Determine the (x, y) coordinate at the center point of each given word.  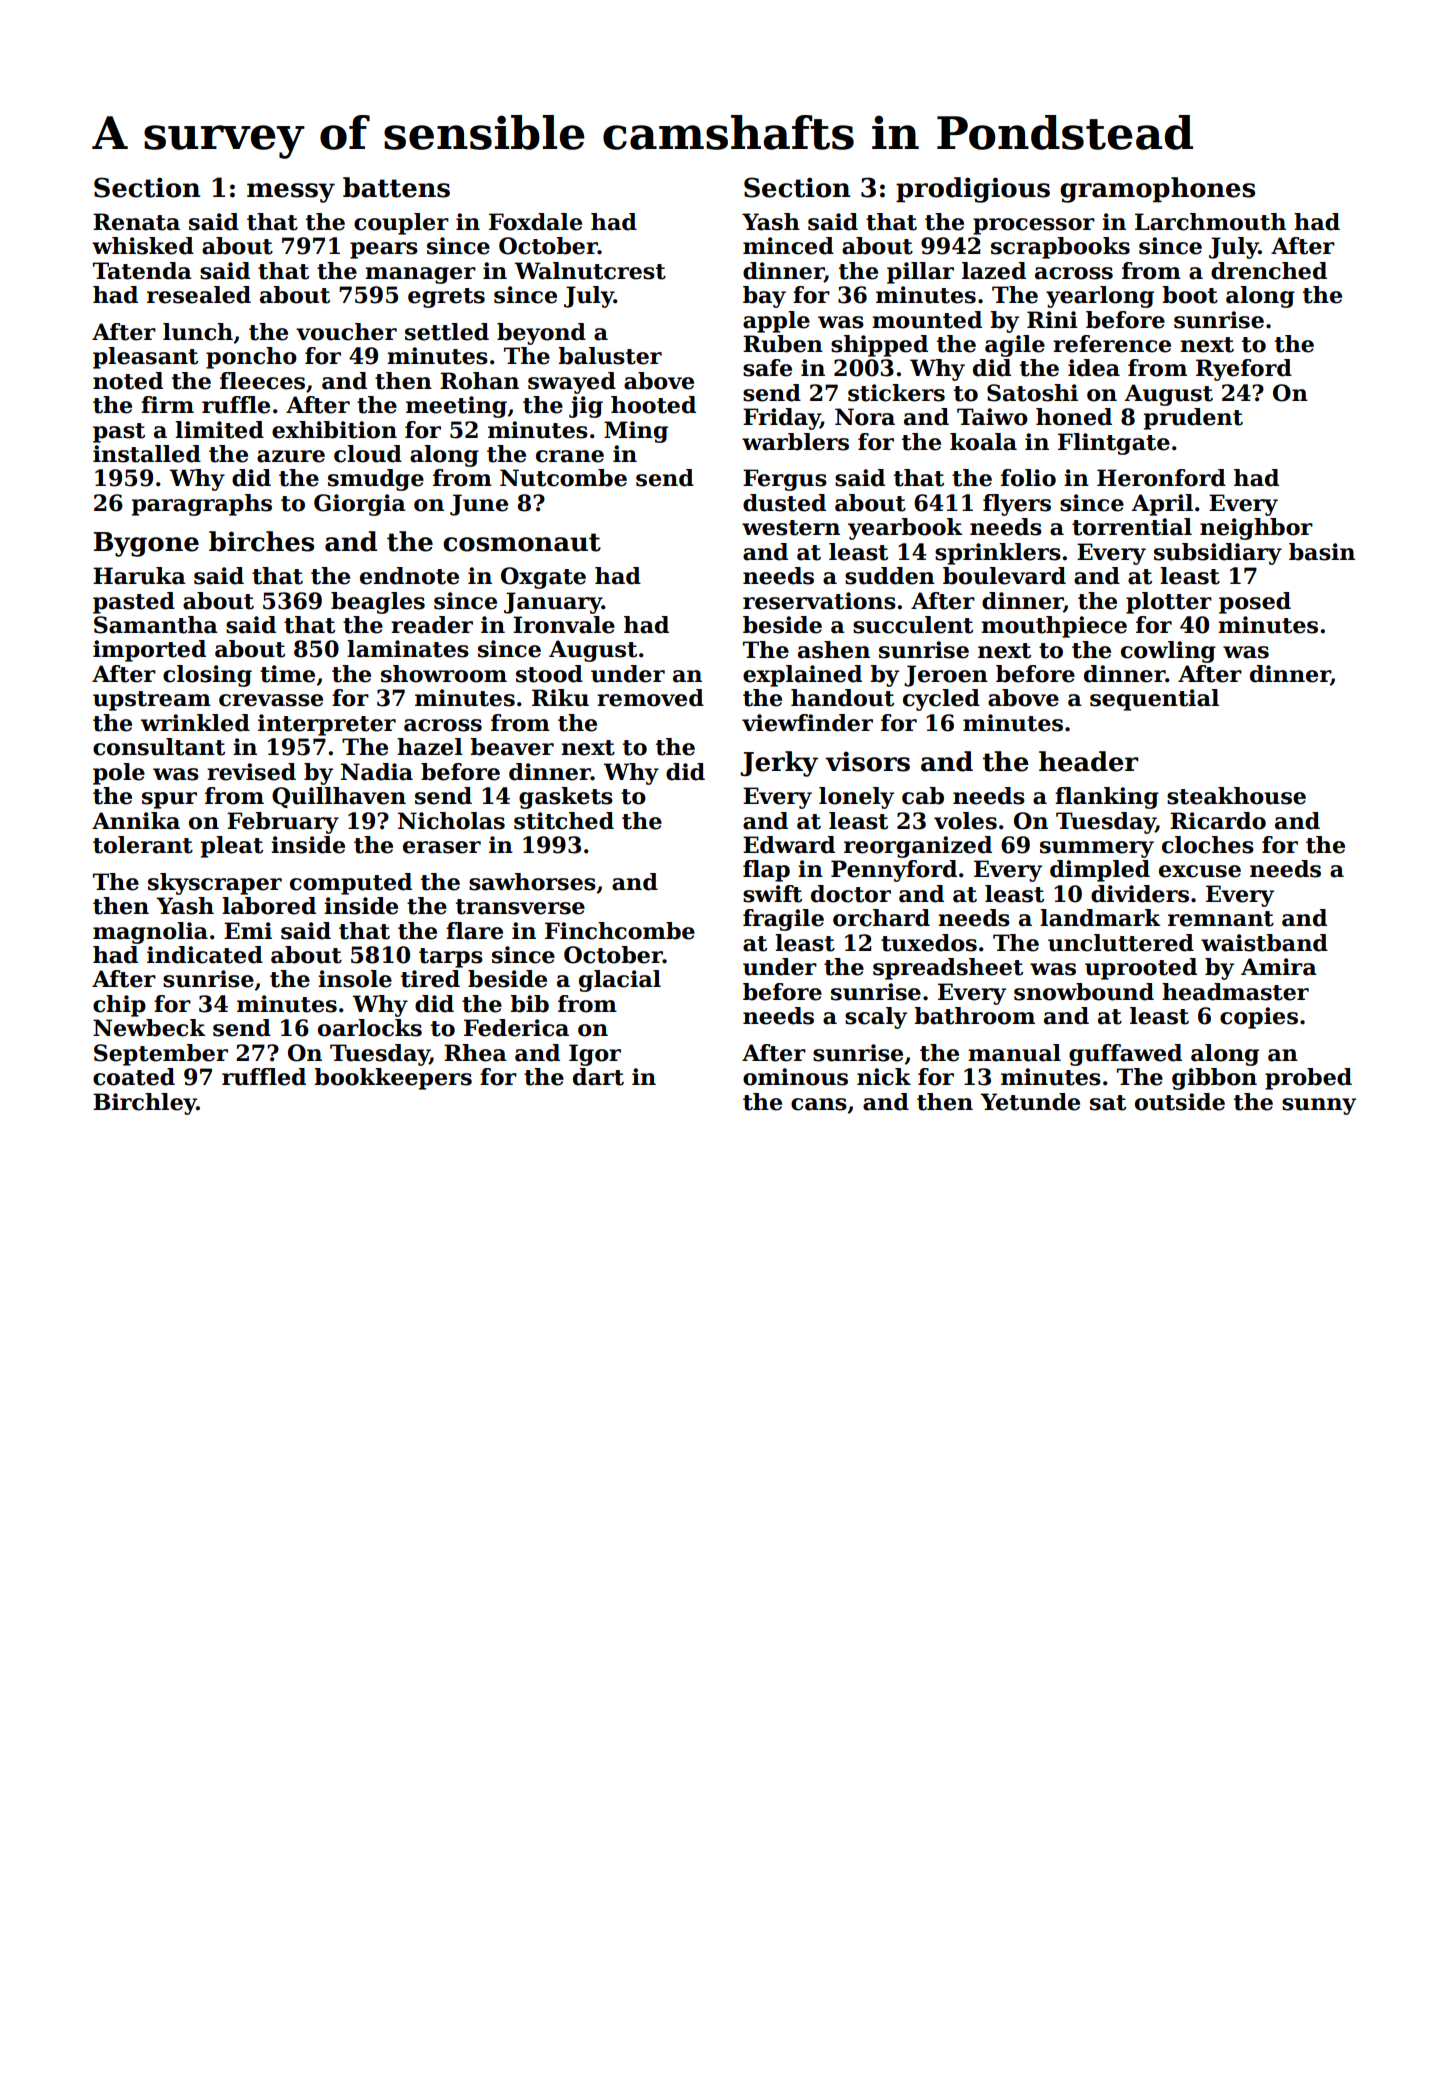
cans (819, 1104)
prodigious (973, 190)
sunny (1319, 1106)
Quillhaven (339, 797)
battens (396, 187)
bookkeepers (393, 1079)
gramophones (1157, 190)
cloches (1208, 845)
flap (766, 871)
